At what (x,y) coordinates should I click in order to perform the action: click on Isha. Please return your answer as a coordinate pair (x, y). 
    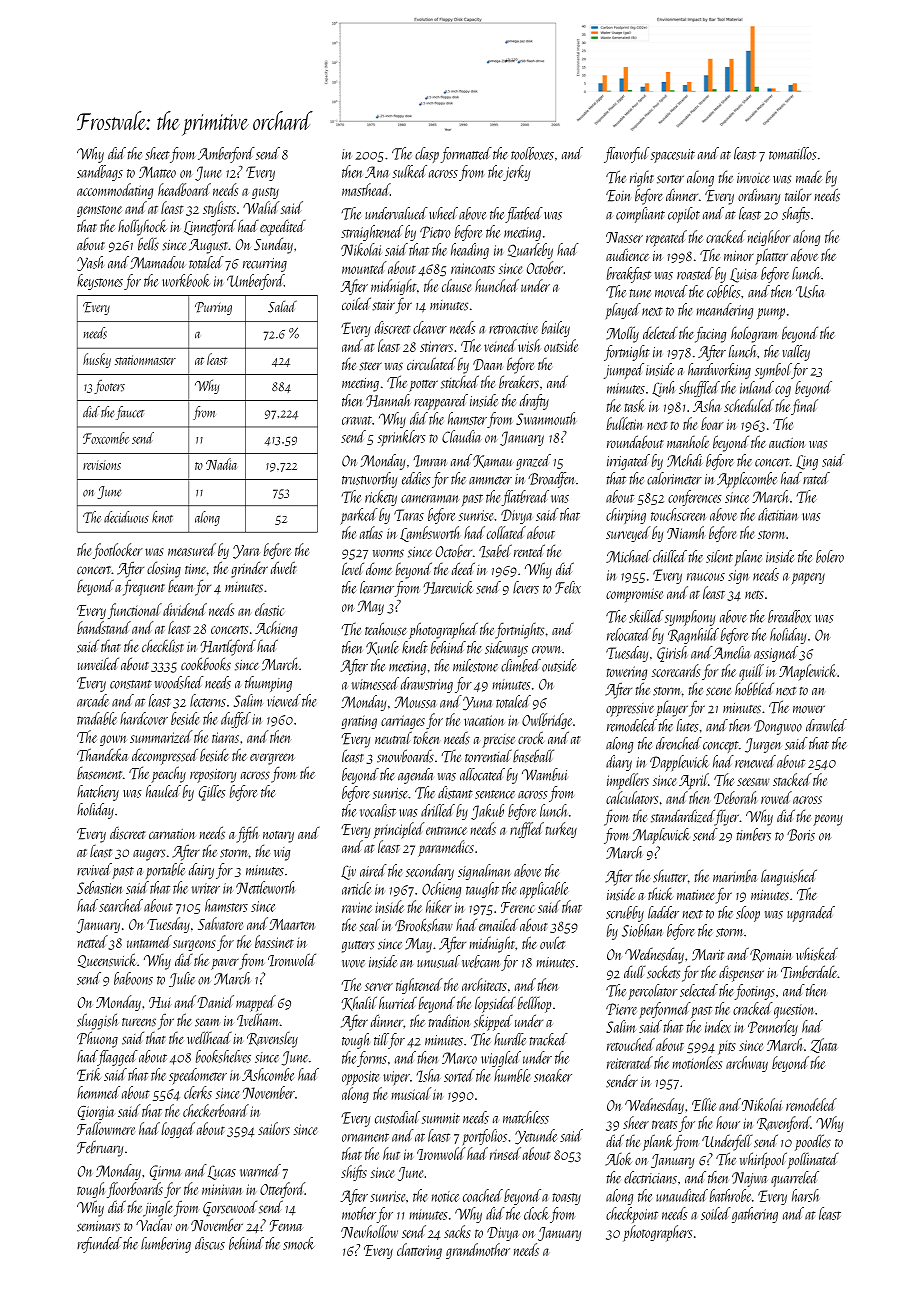
    Looking at the image, I should click on (428, 1075).
